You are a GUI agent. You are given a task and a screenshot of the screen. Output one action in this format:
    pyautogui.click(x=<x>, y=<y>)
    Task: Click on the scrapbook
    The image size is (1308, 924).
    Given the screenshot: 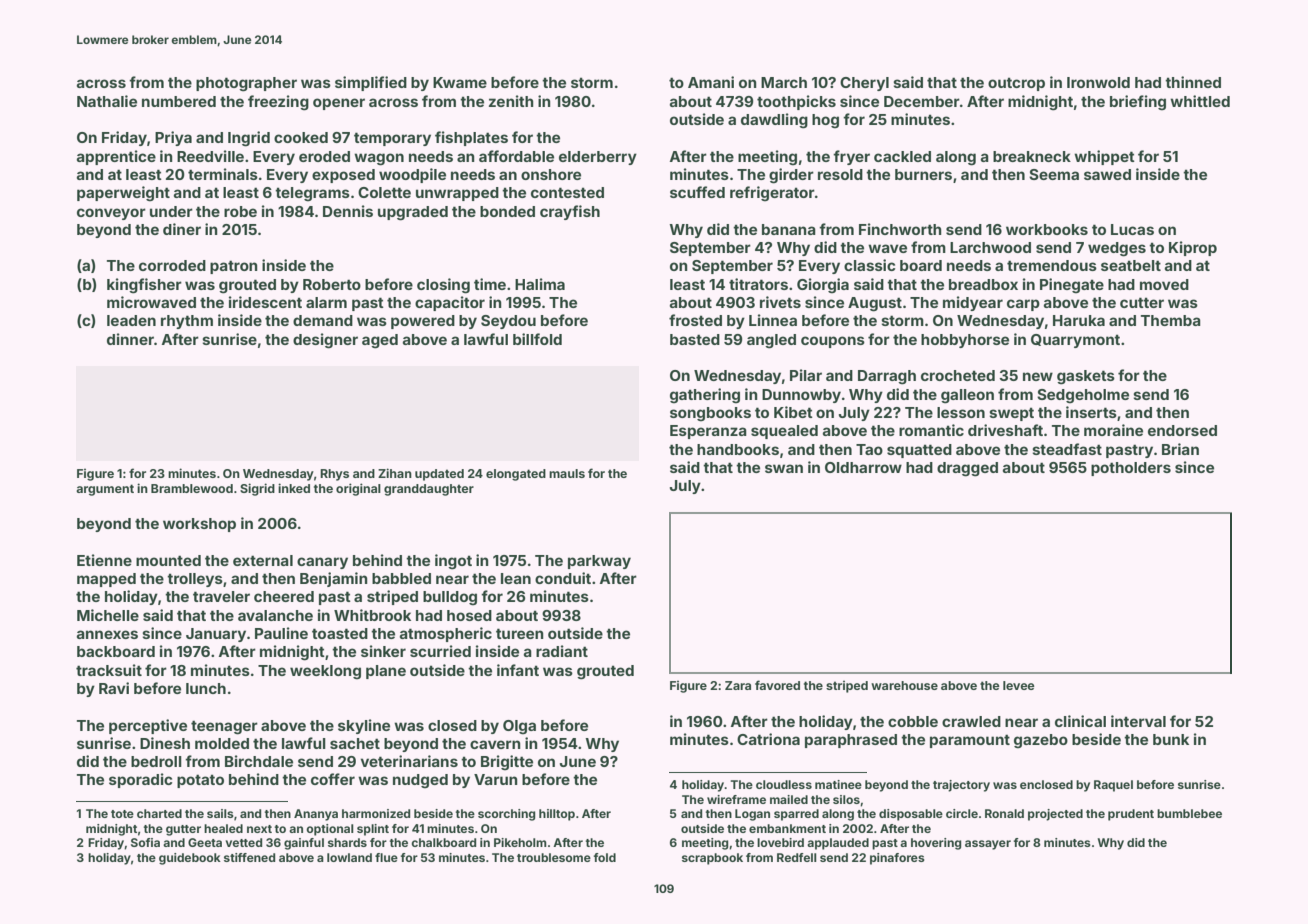 What is the action you would take?
    pyautogui.click(x=712, y=859)
